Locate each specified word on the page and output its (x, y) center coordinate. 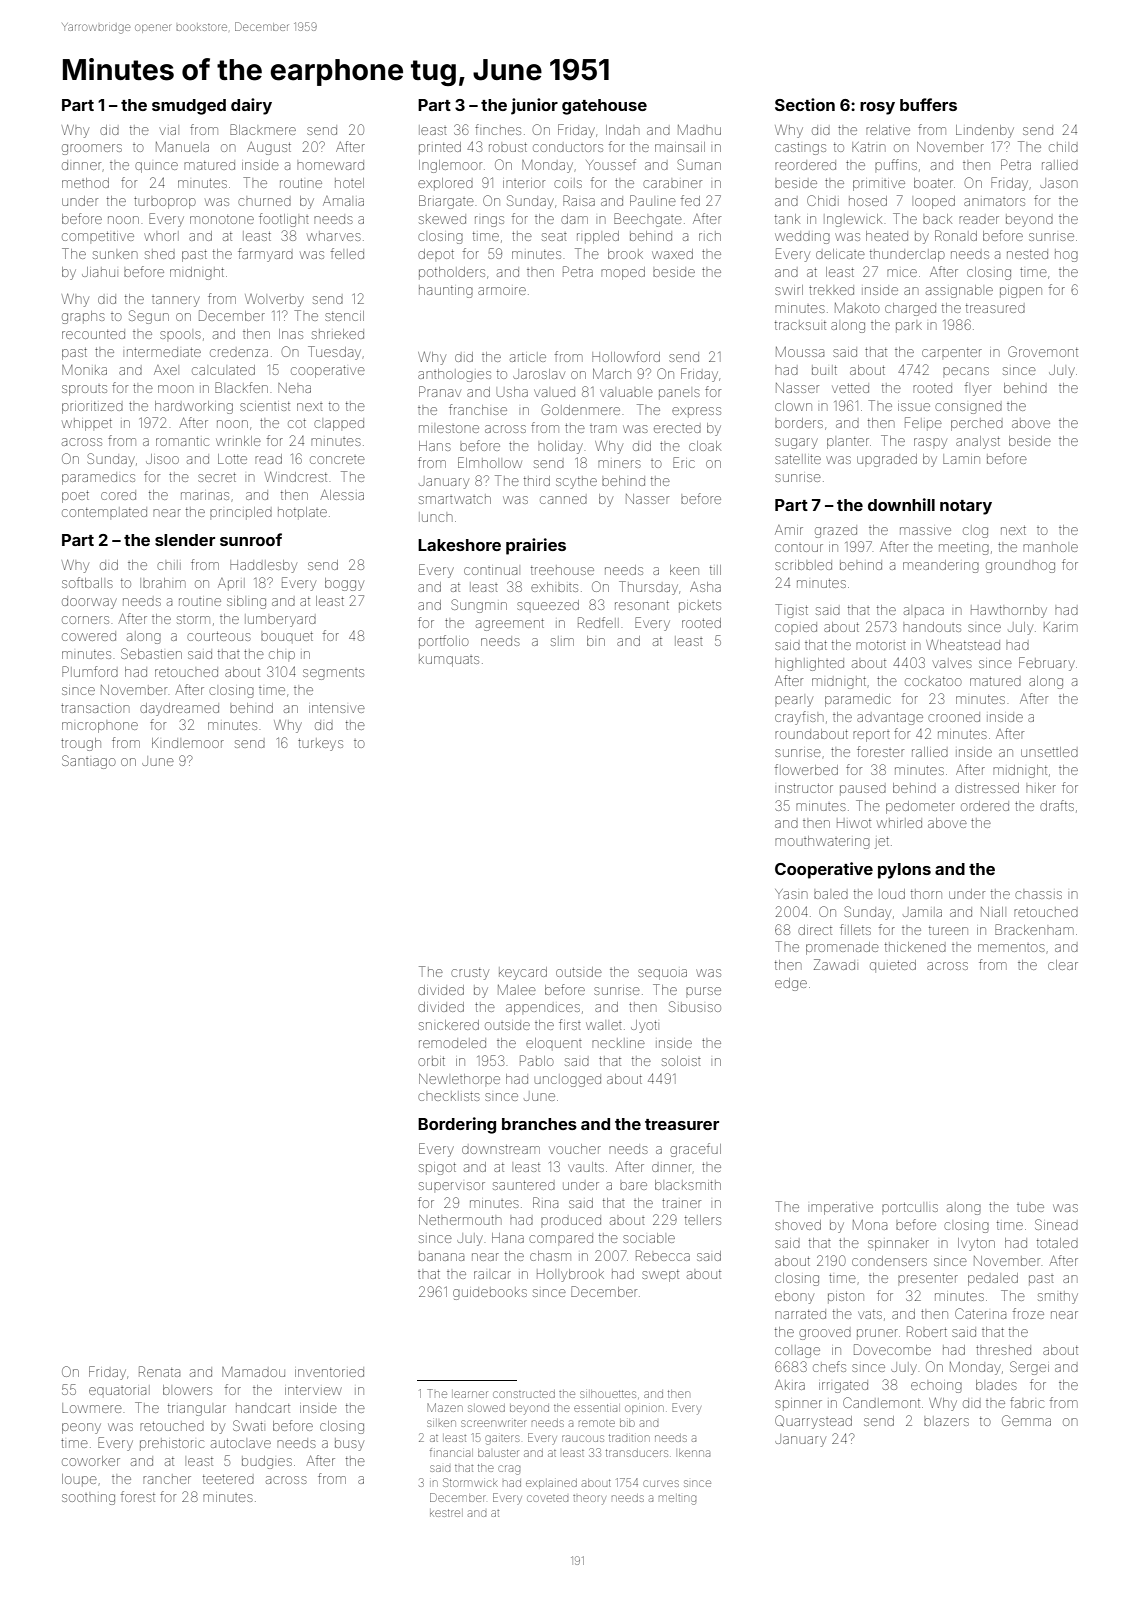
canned (563, 500)
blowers (187, 1390)
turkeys (320, 744)
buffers (928, 104)
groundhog (1020, 567)
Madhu (699, 130)
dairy (251, 106)
